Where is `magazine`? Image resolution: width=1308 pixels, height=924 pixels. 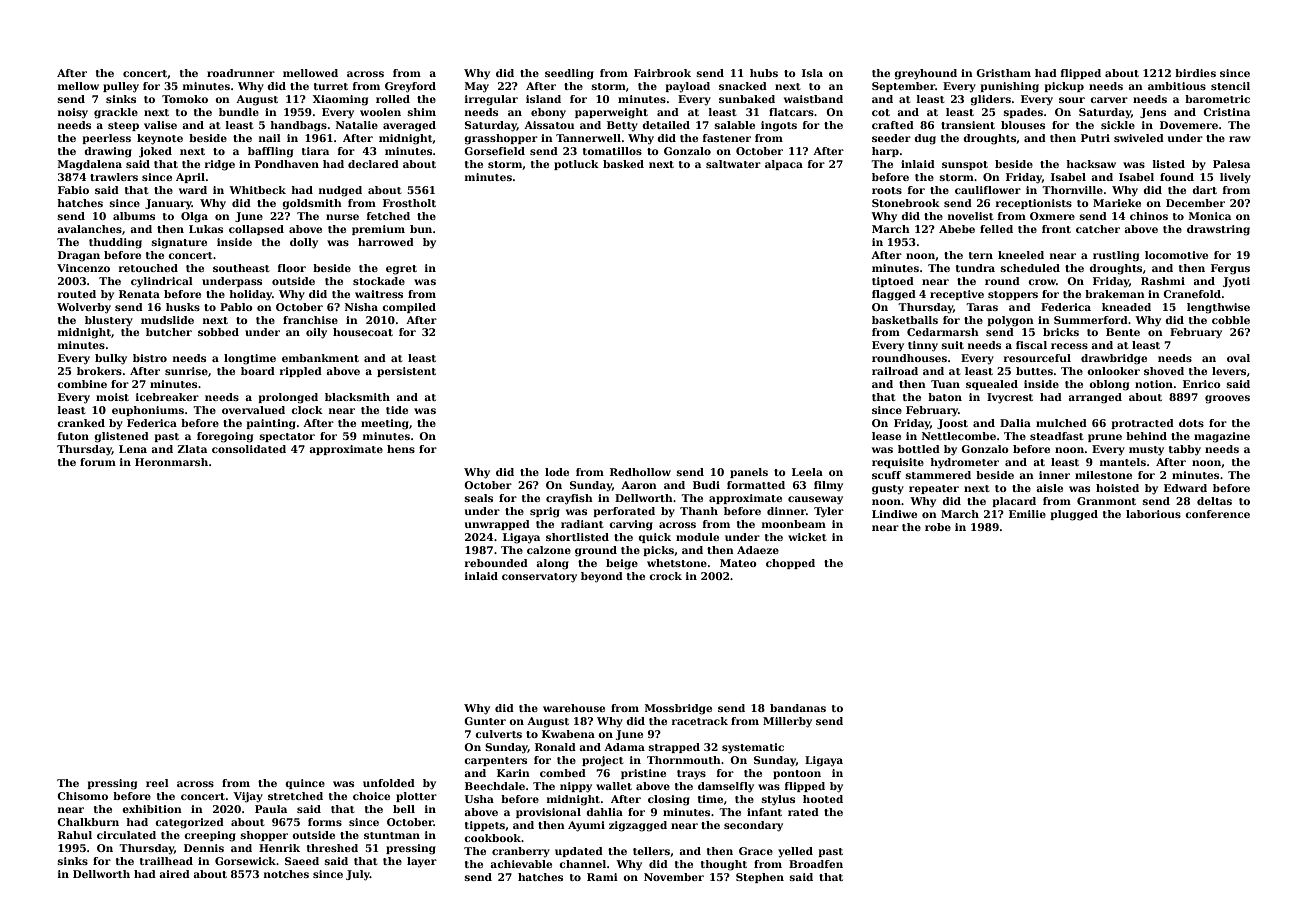
magazine is located at coordinates (1222, 437).
